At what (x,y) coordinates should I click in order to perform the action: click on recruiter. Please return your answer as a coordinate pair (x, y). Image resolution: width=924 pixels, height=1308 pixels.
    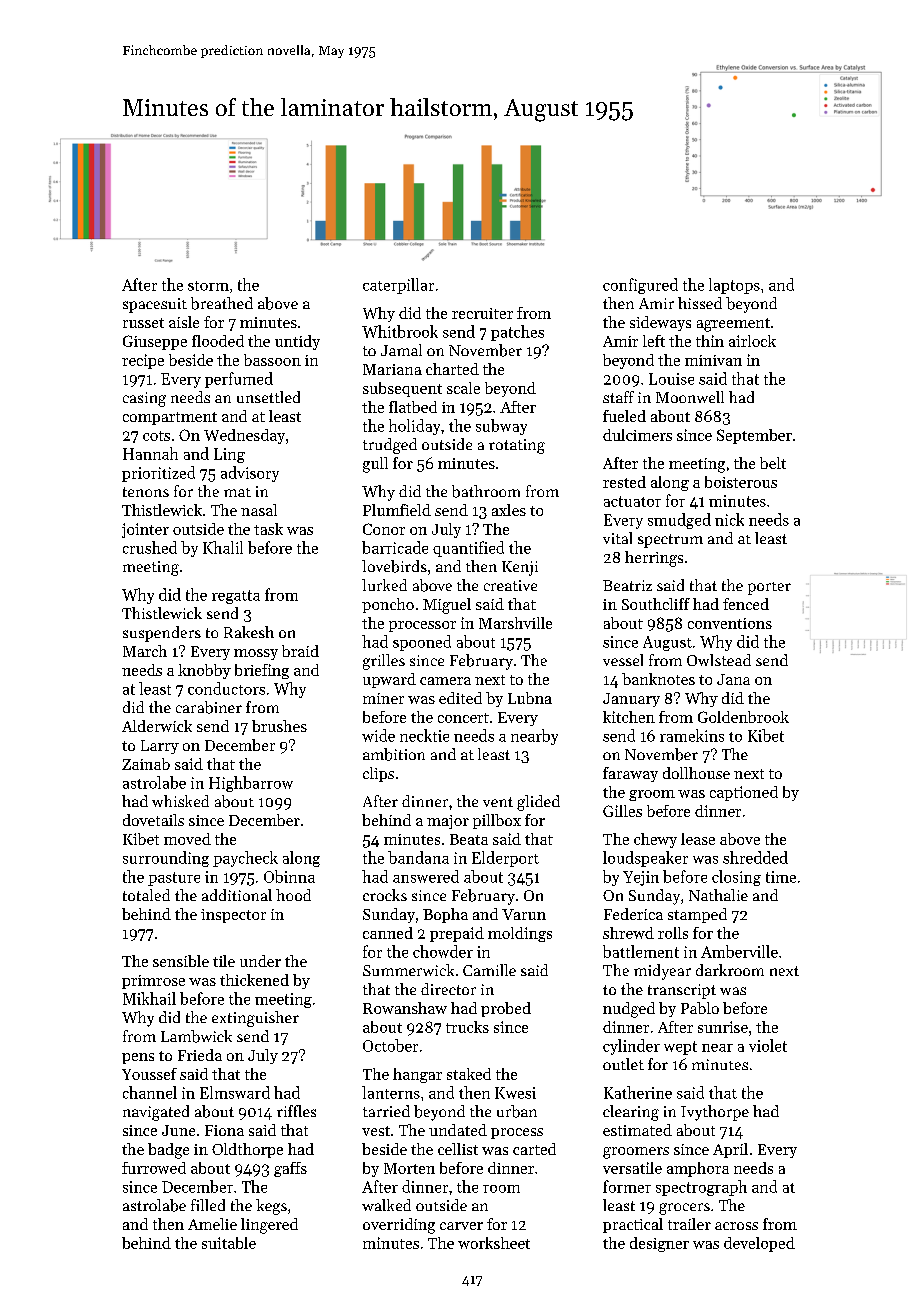
    Looking at the image, I should click on (482, 313).
